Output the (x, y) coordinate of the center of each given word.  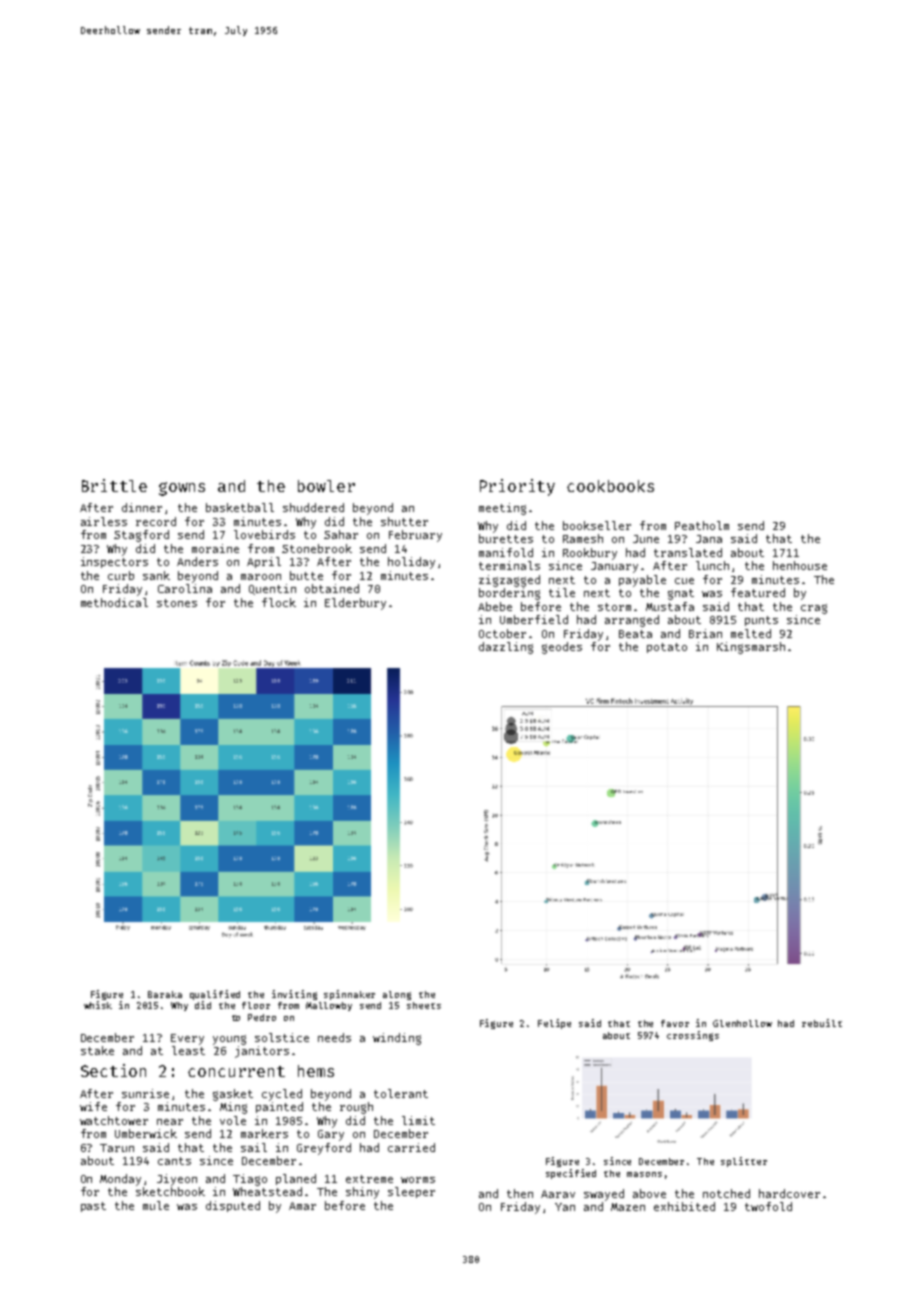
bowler (326, 486)
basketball (240, 507)
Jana (709, 539)
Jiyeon (177, 1180)
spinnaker (349, 995)
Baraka (165, 994)
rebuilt (822, 1023)
